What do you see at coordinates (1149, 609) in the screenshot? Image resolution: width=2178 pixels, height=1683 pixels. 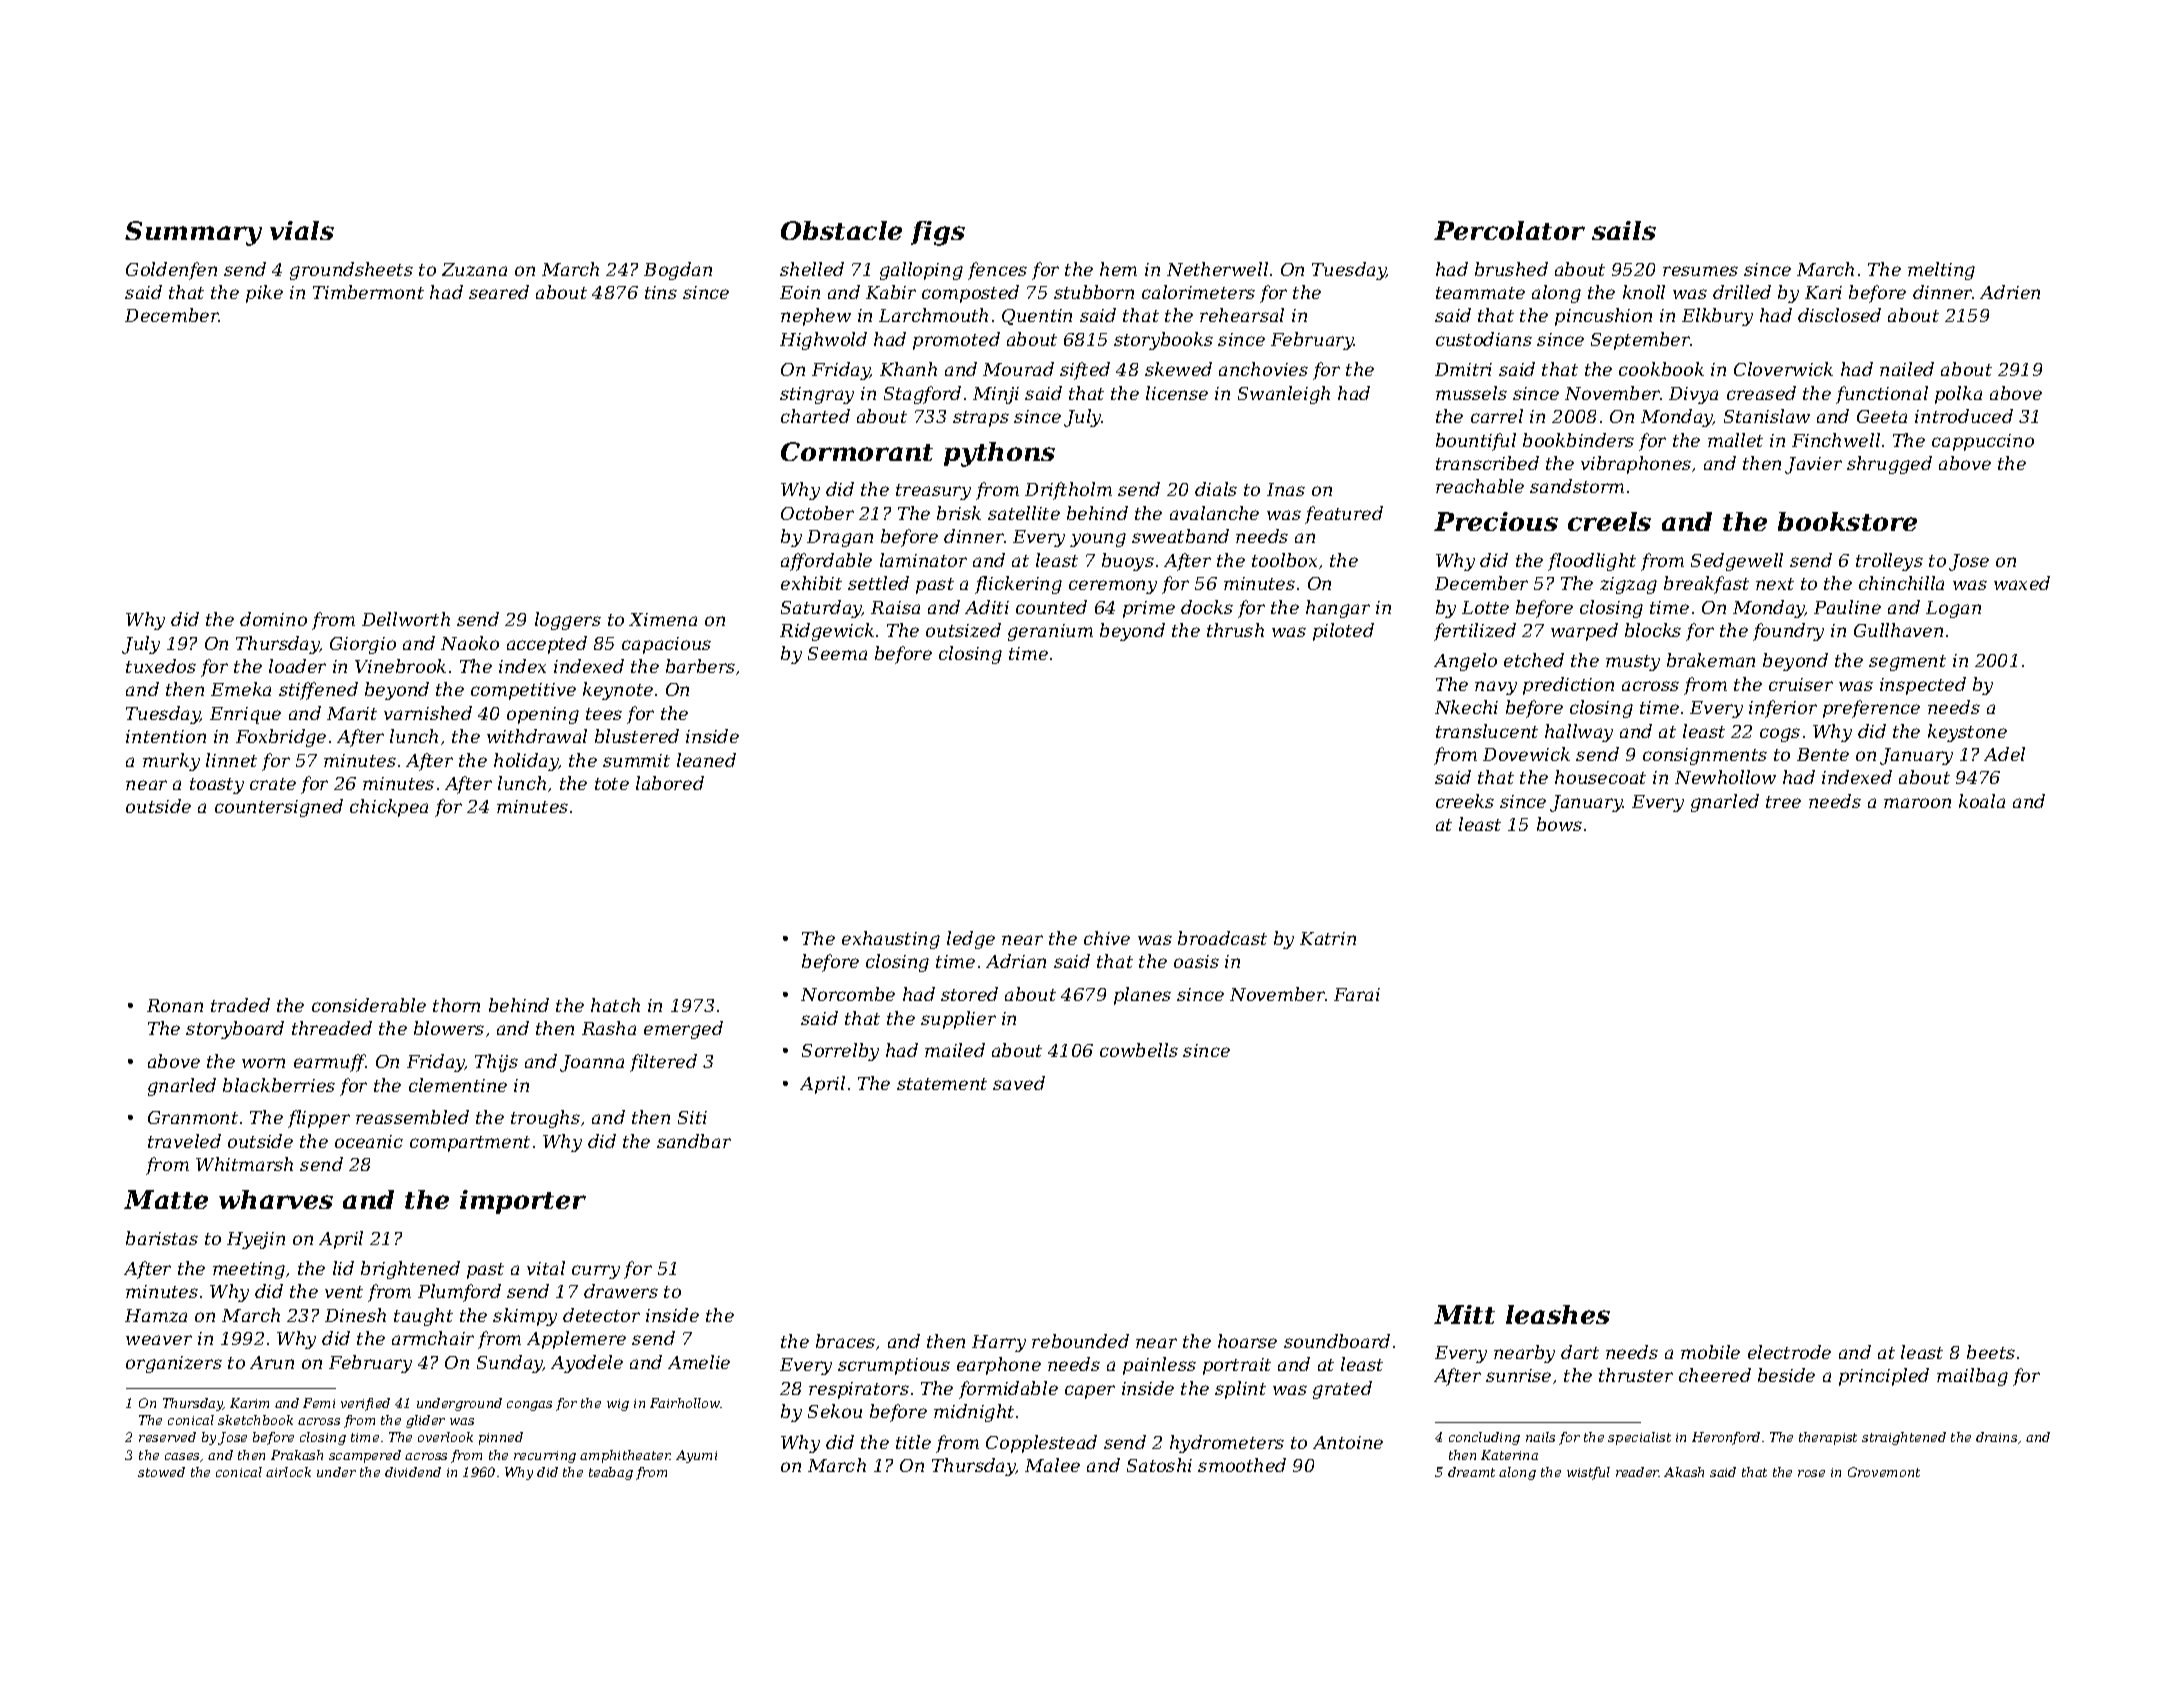 I see `prime` at bounding box center [1149, 609].
